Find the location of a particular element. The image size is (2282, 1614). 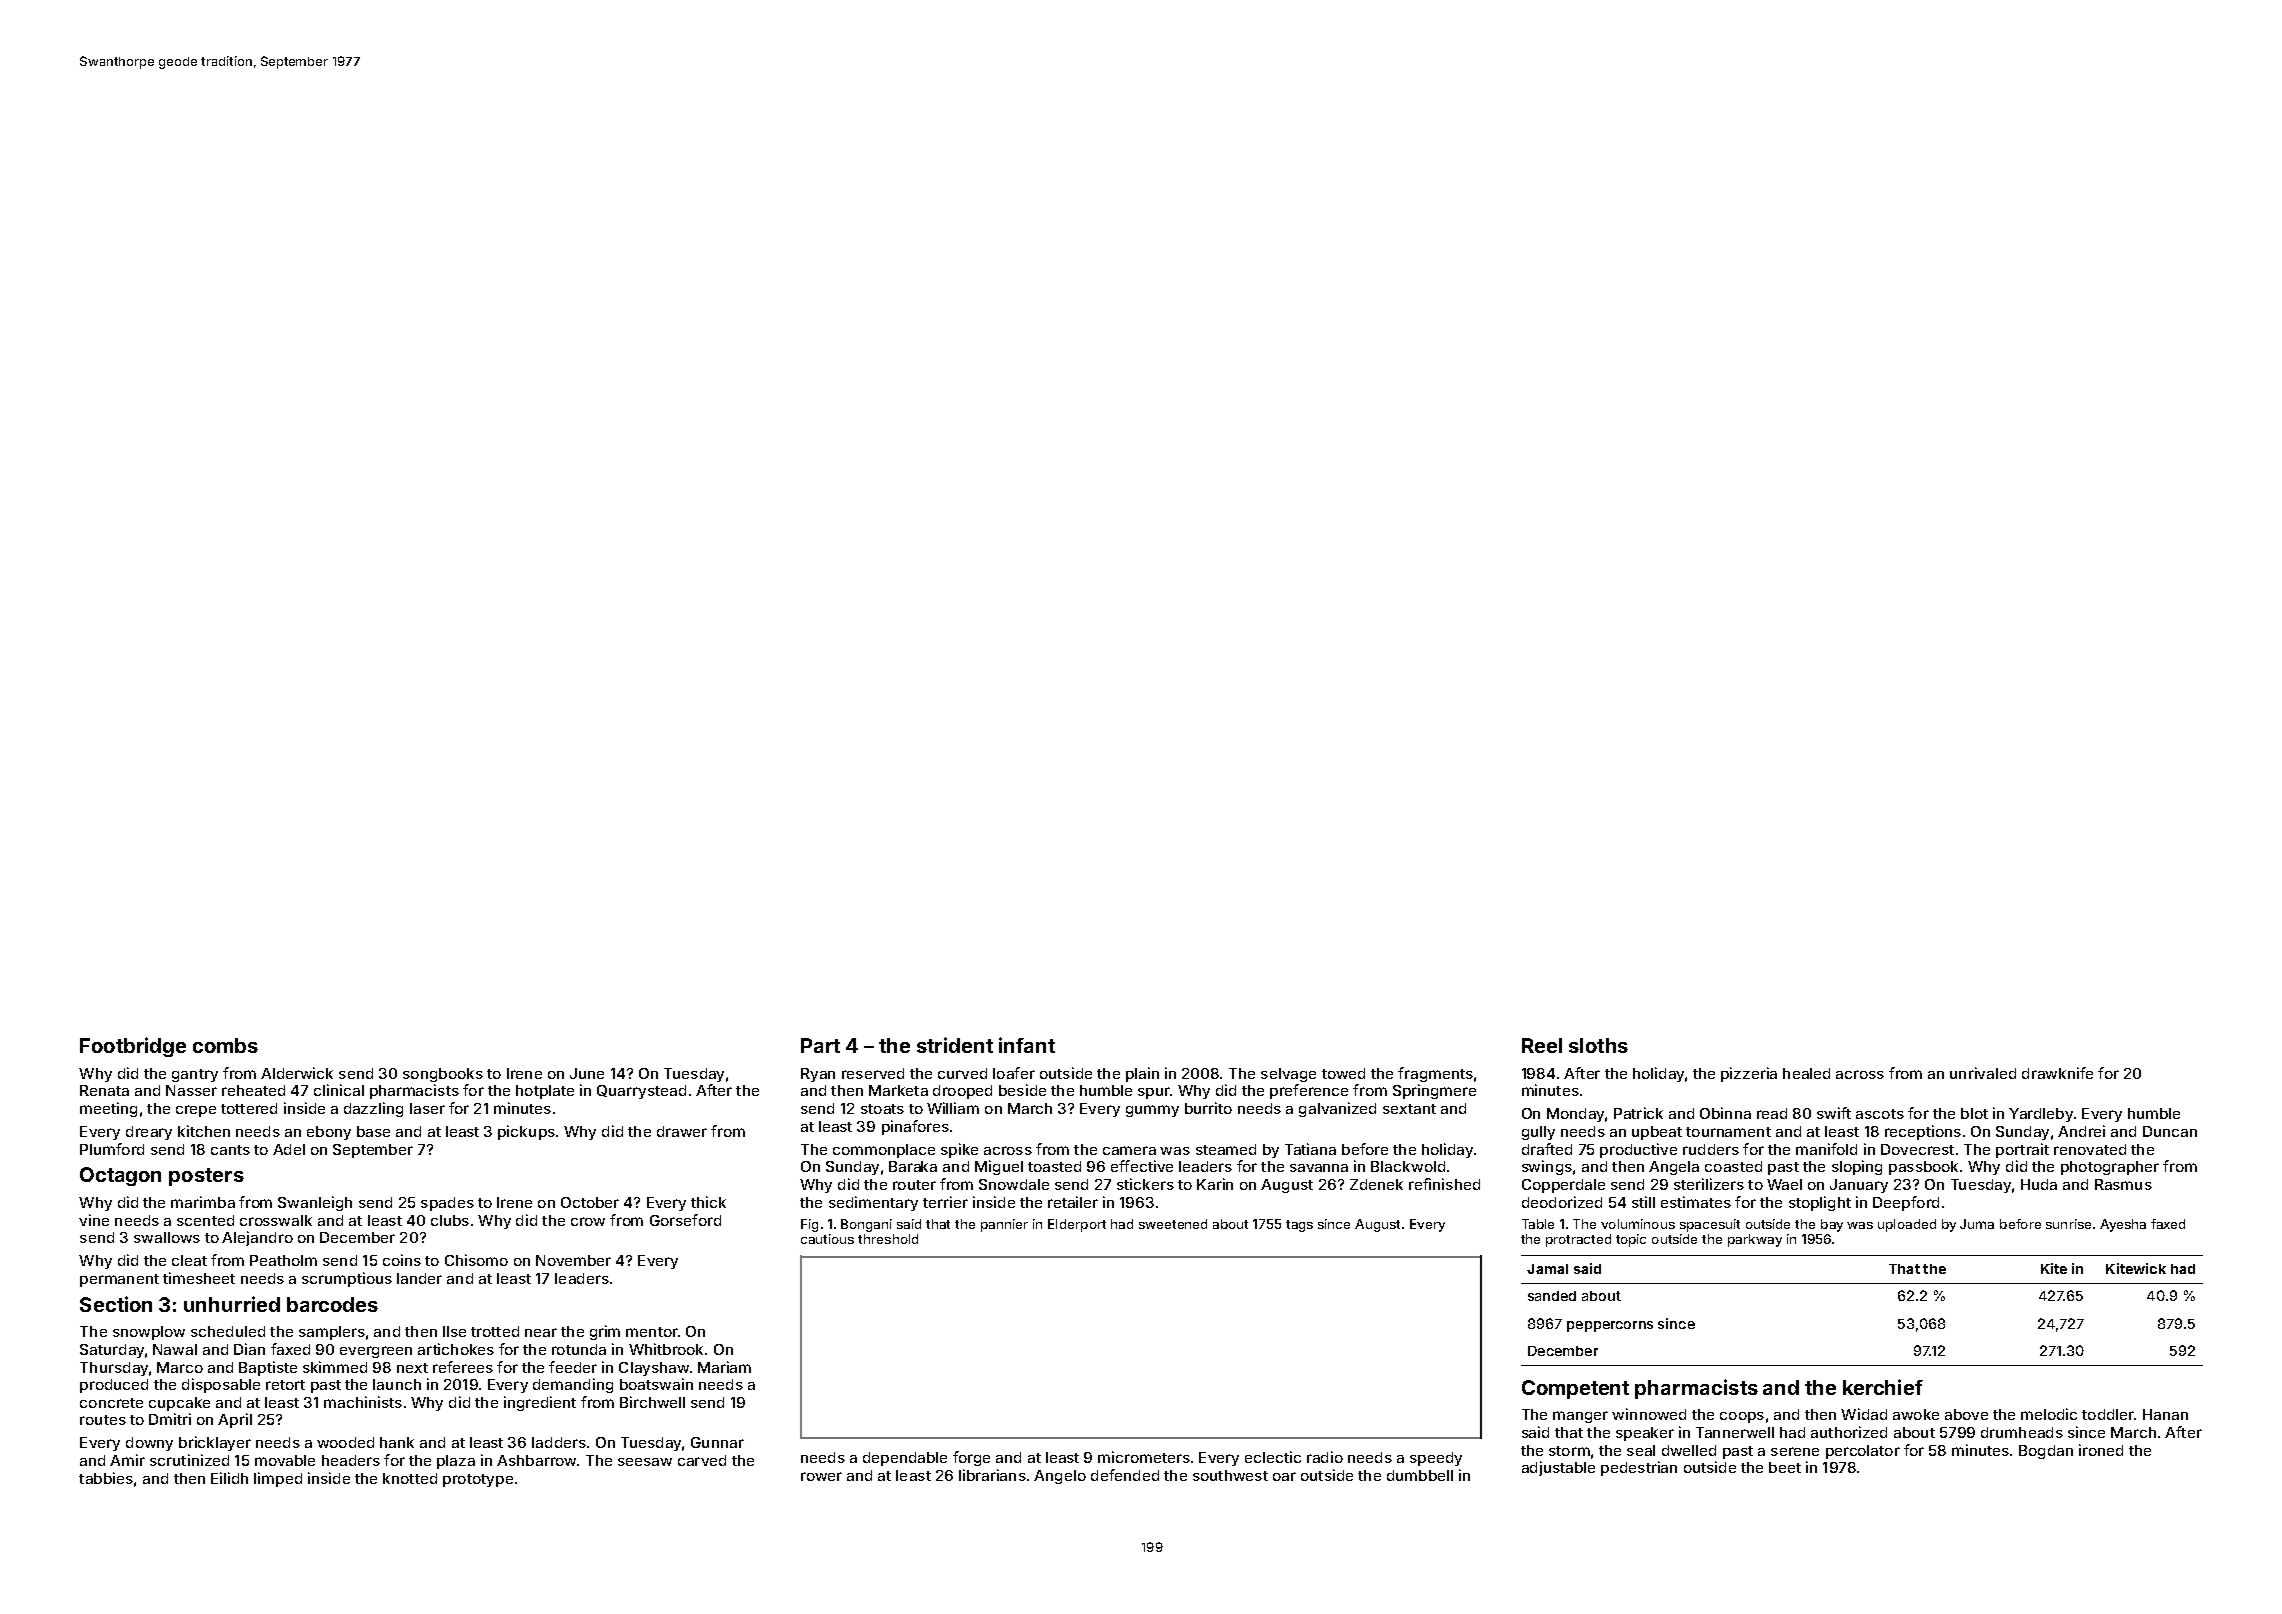

Patrick is located at coordinates (1638, 1113).
